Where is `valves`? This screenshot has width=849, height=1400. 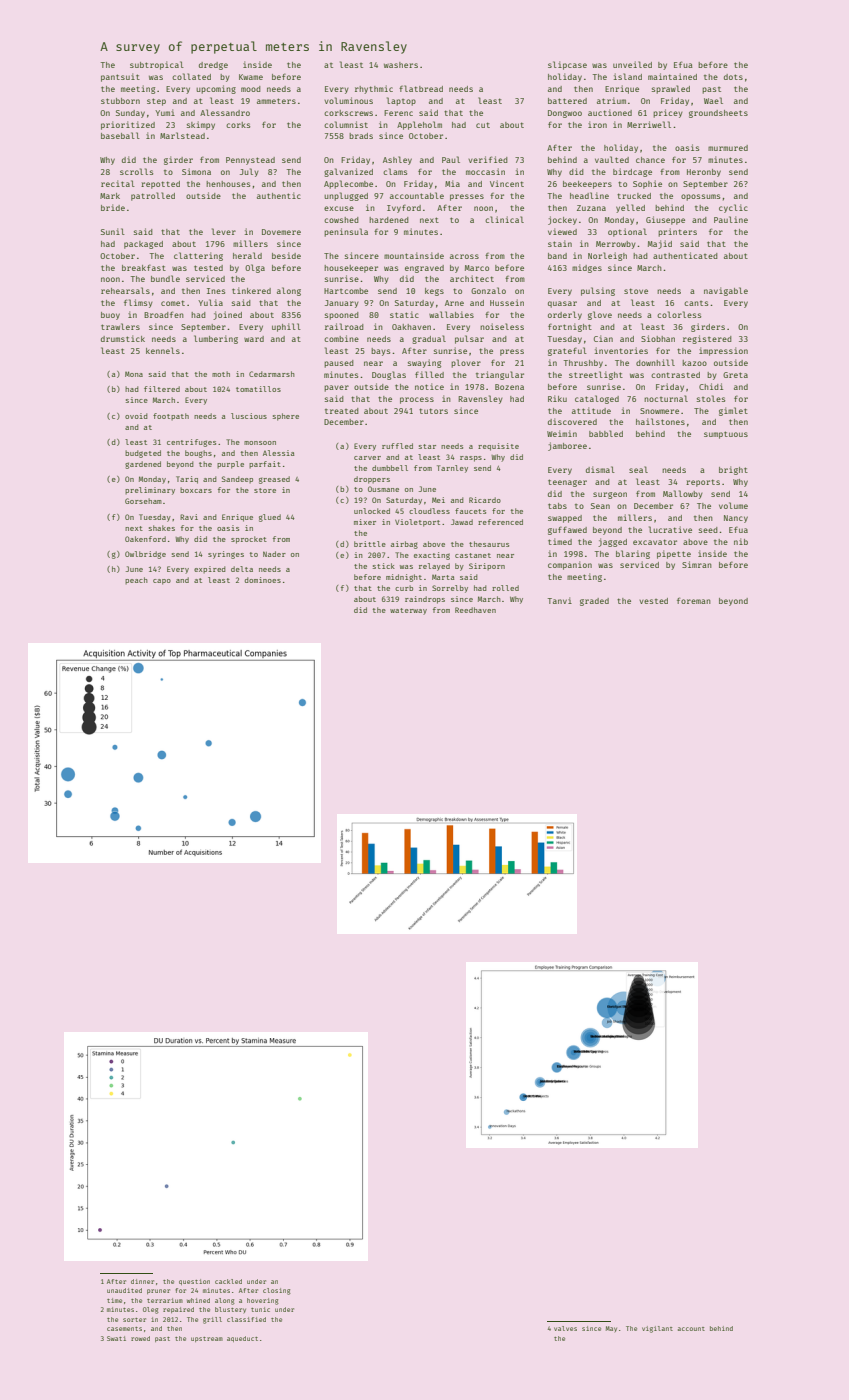
valves is located at coordinates (565, 1328).
